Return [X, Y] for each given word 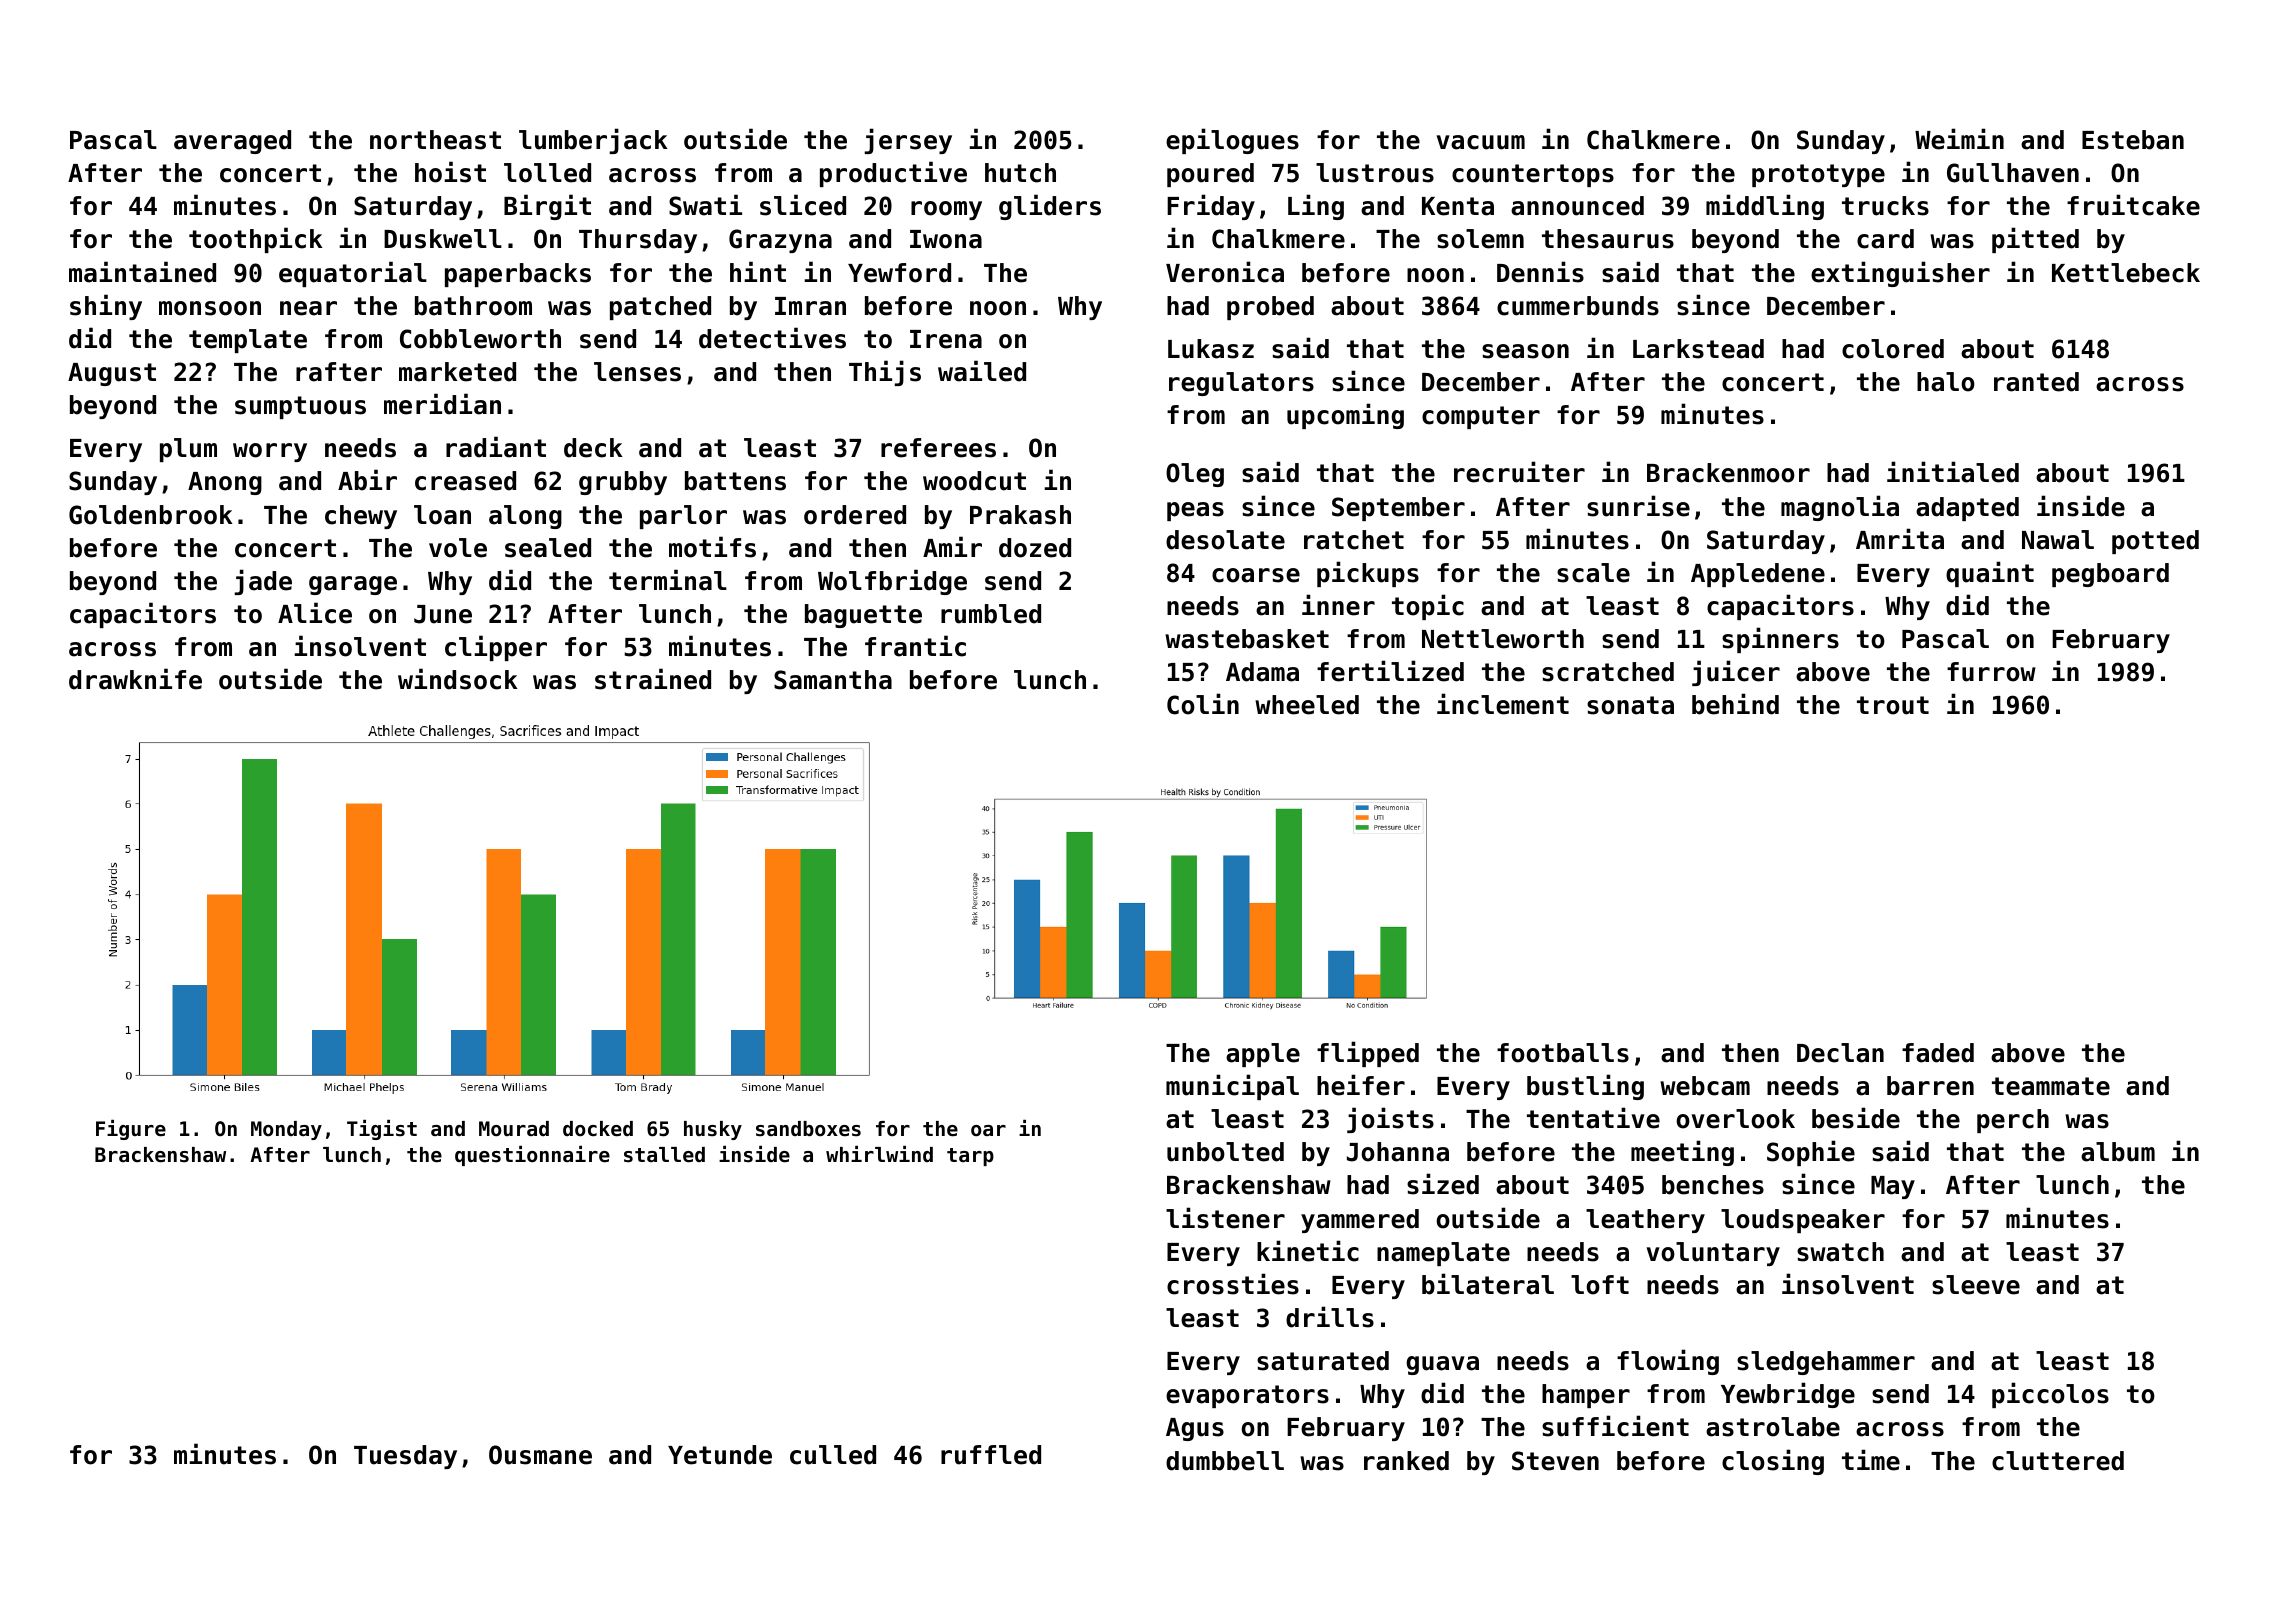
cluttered [2058, 1461]
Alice [315, 613]
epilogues [1232, 141]
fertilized [1390, 671]
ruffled [991, 1455]
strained [653, 679]
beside [1856, 1118]
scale [1593, 573]
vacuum [1480, 142]
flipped [1368, 1054]
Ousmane [540, 1455]
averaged [232, 142]
